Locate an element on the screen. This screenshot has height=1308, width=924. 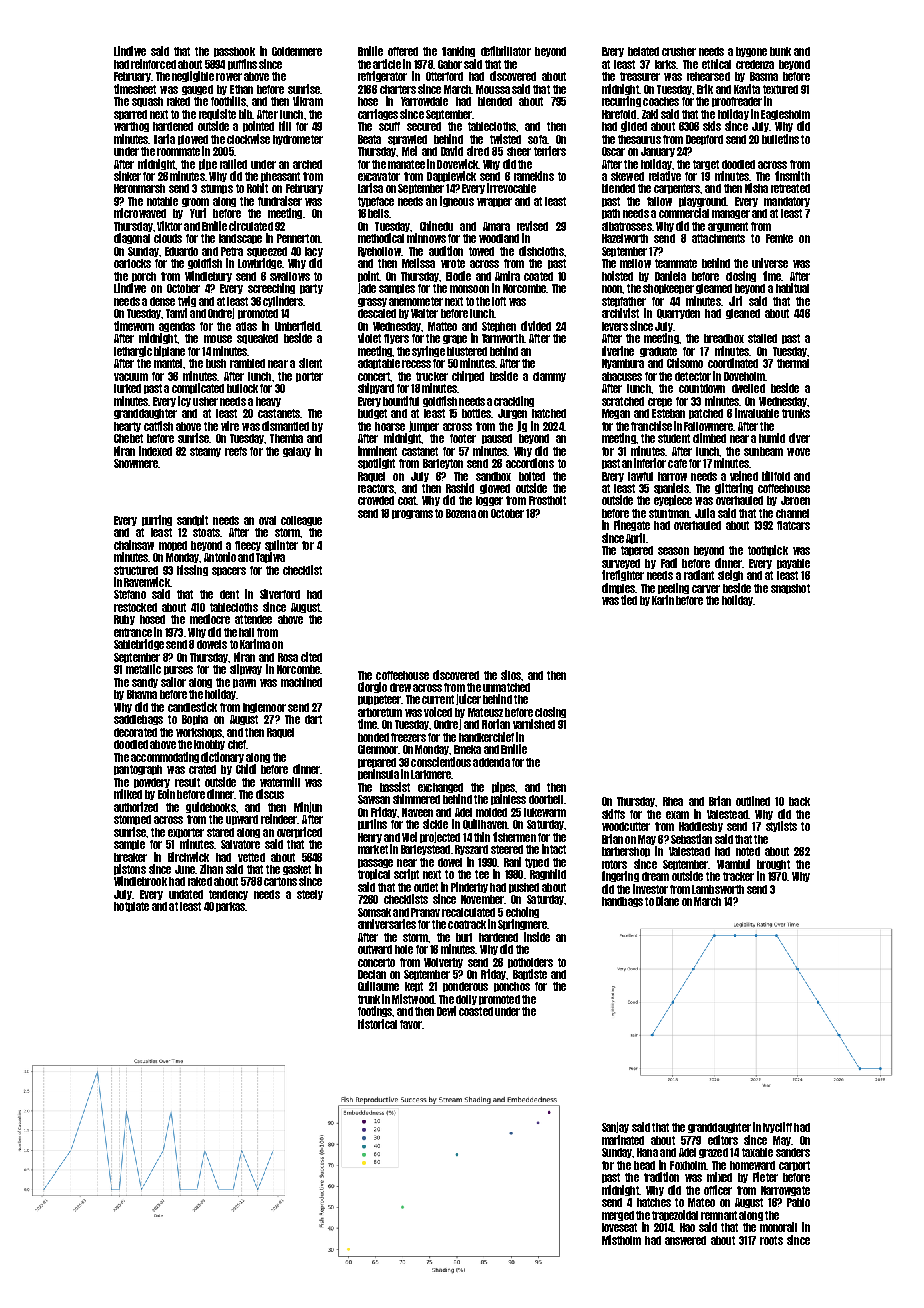
historical is located at coordinates (377, 1024).
